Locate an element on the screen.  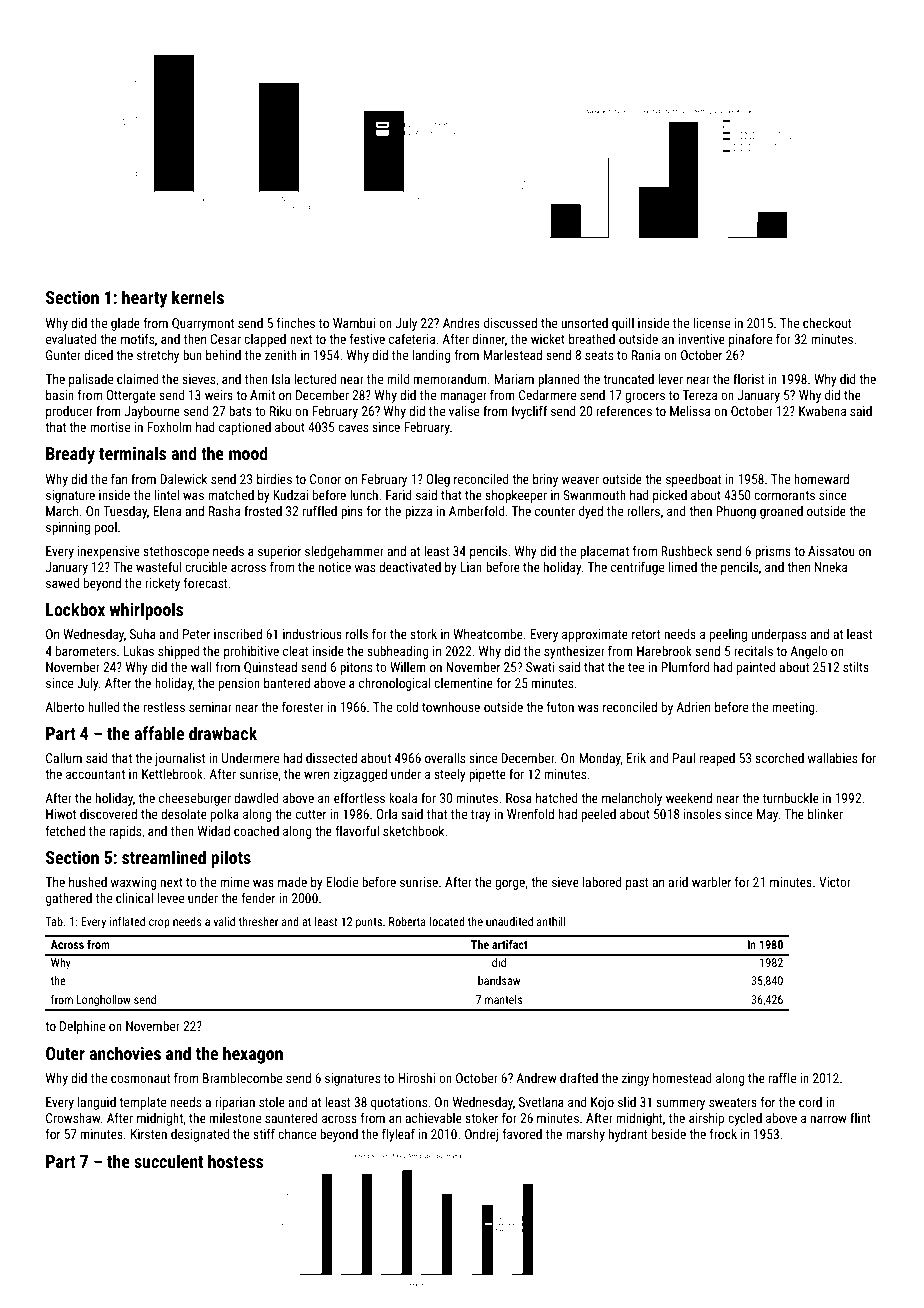
unaudited is located at coordinates (509, 921).
